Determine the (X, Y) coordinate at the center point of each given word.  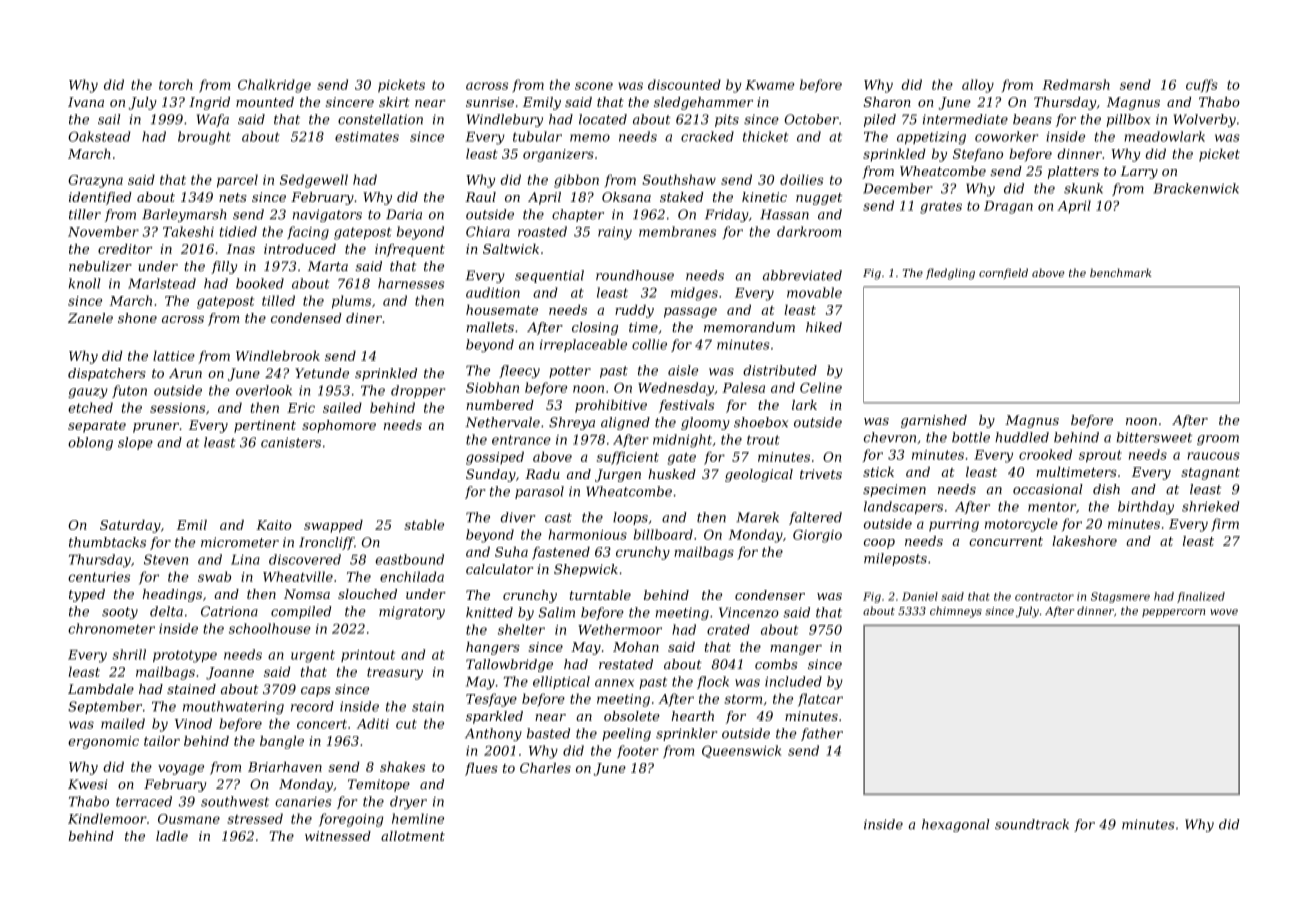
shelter (521, 629)
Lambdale (101, 689)
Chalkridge (274, 86)
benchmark (1121, 272)
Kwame (769, 85)
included (793, 681)
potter (570, 372)
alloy (978, 86)
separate (97, 427)
